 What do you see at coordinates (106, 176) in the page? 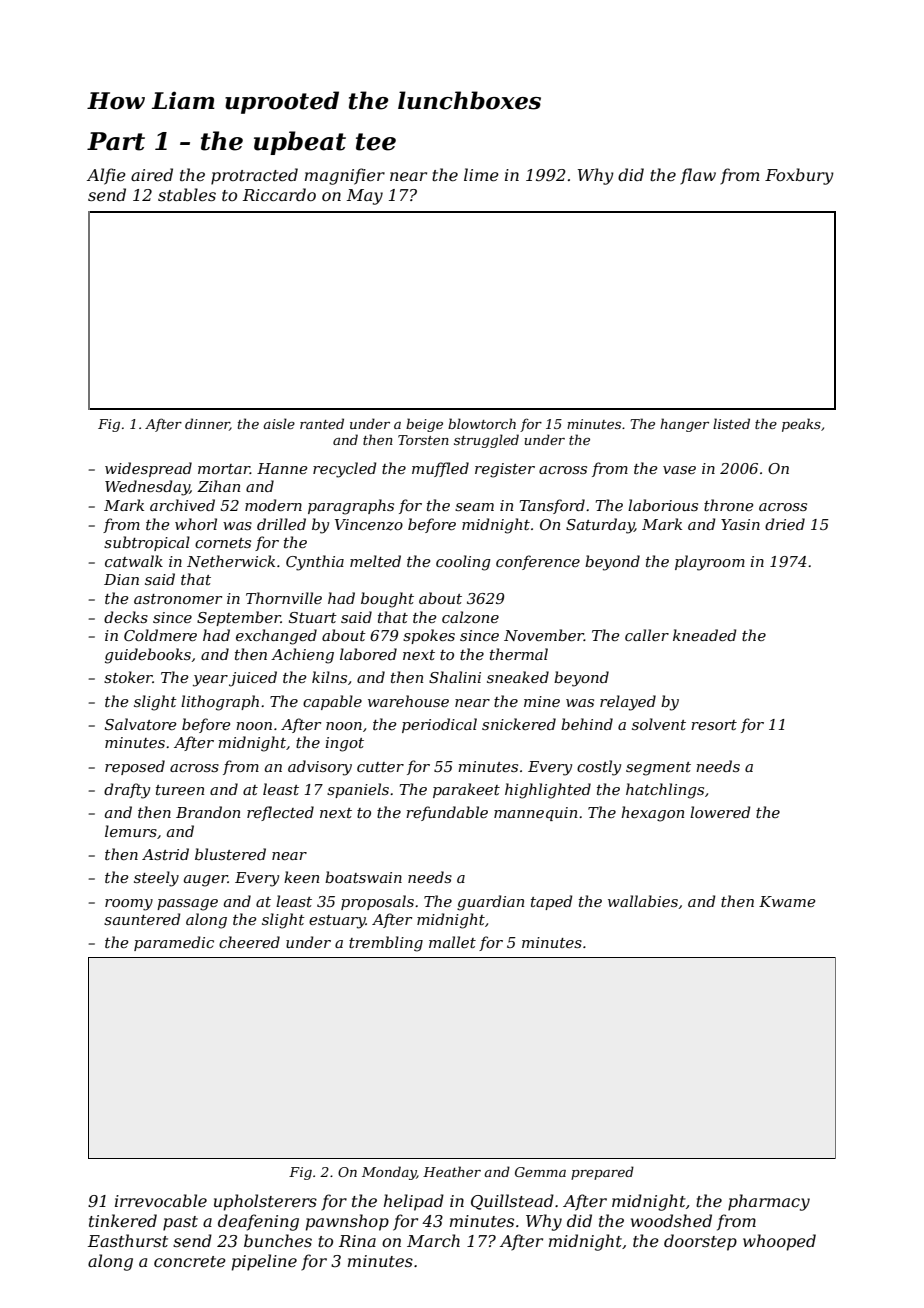
I see `Alfie` at bounding box center [106, 176].
